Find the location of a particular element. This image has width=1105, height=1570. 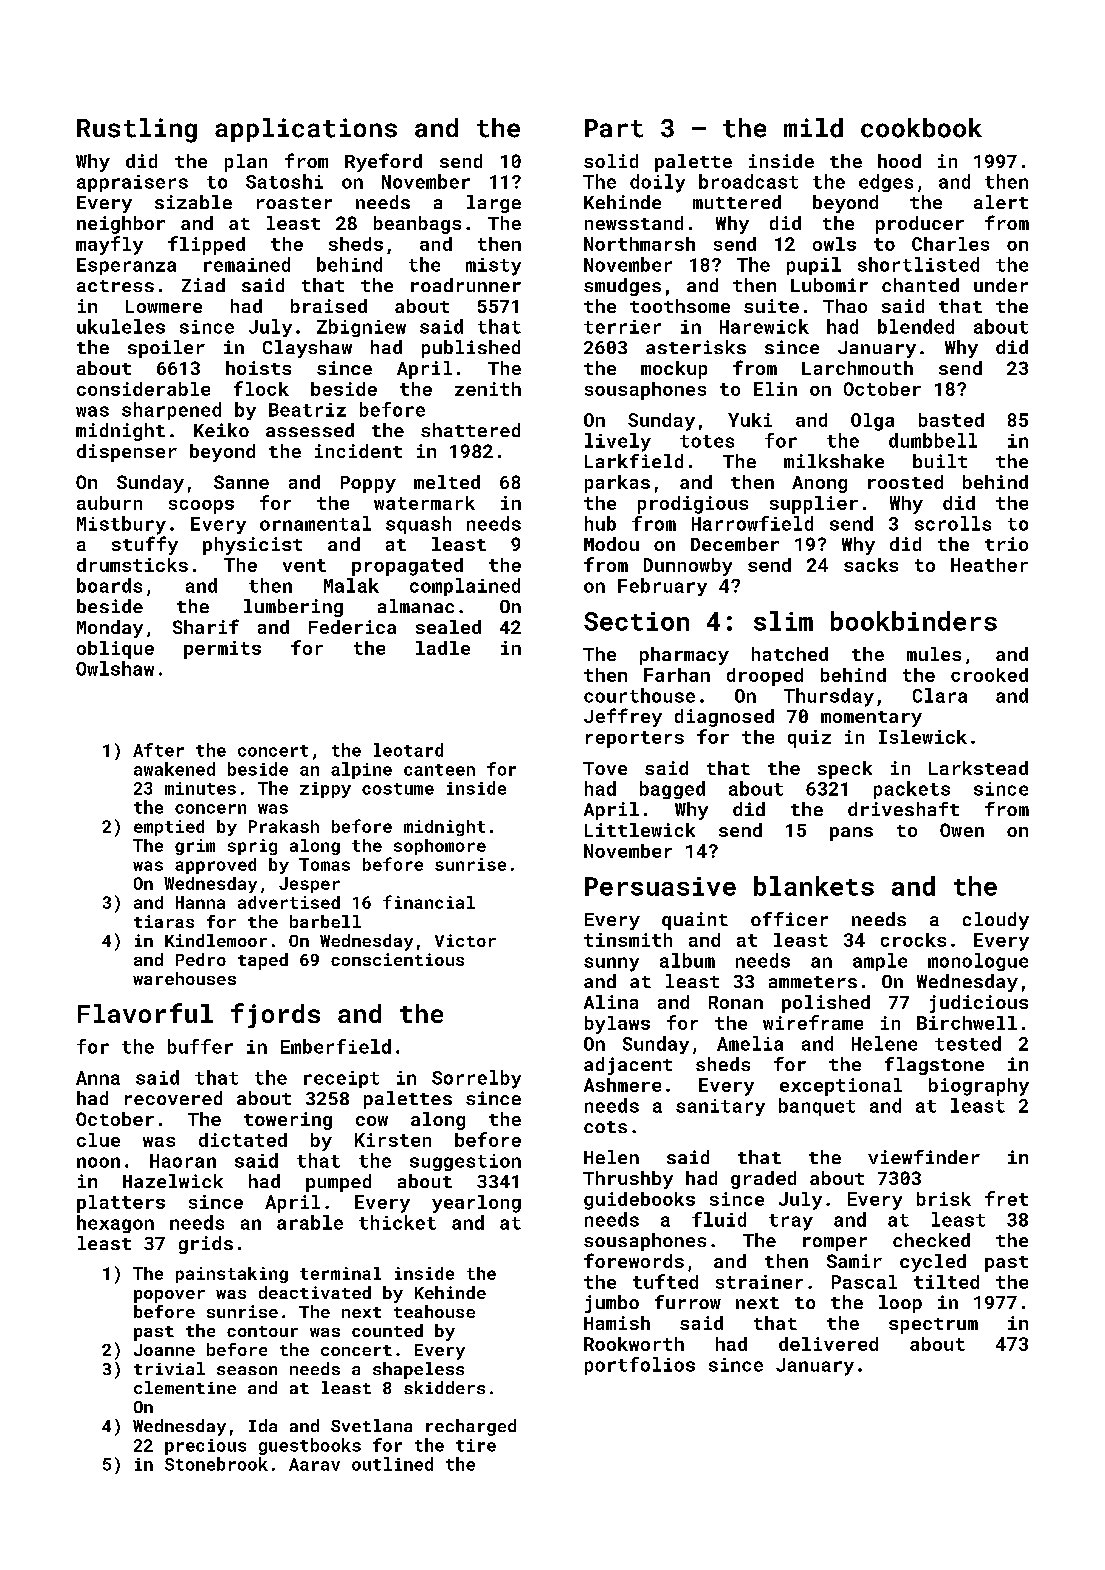

ladle is located at coordinates (443, 648).
